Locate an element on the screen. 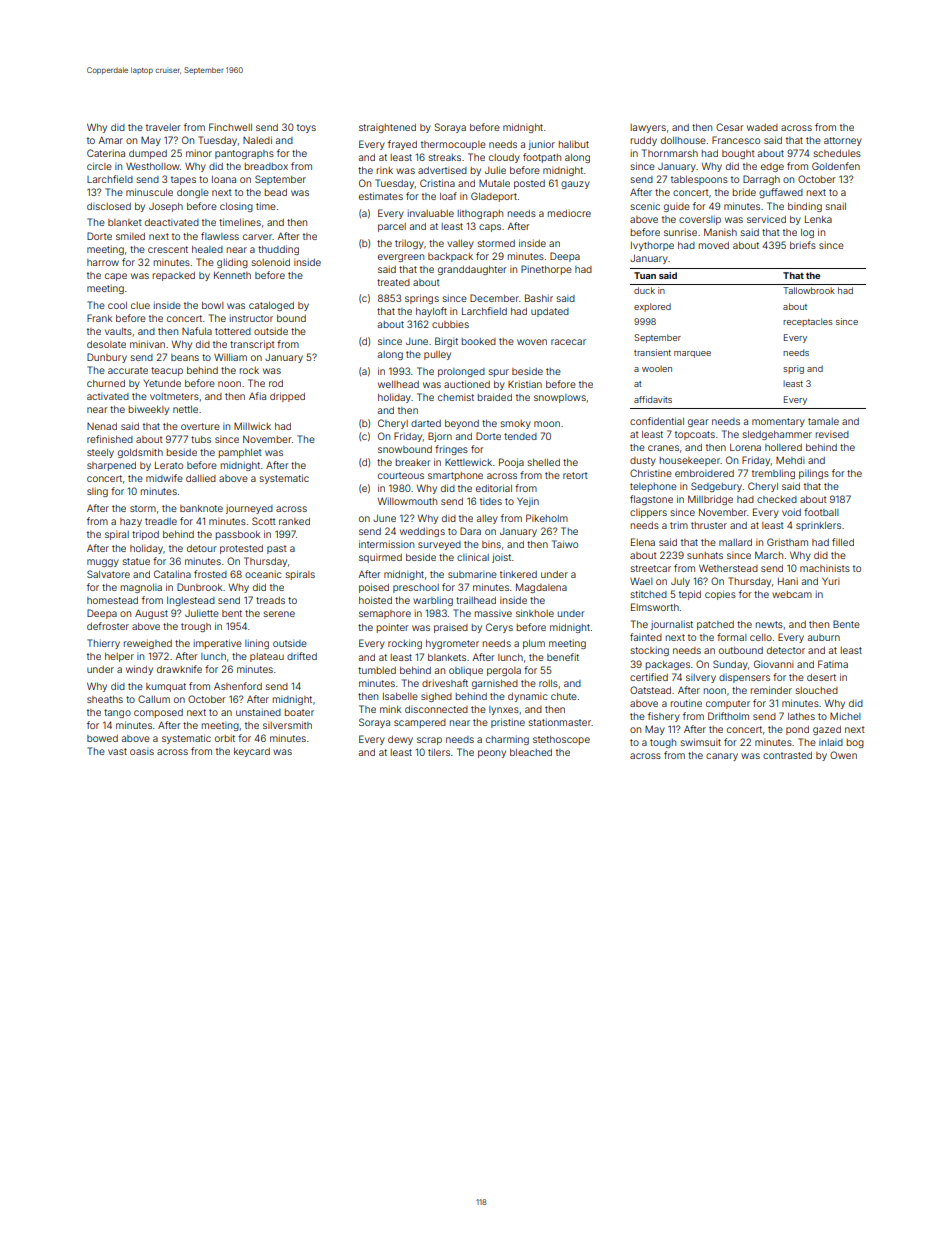 The width and height of the screenshot is (952, 1233). Ashenford is located at coordinates (238, 686).
